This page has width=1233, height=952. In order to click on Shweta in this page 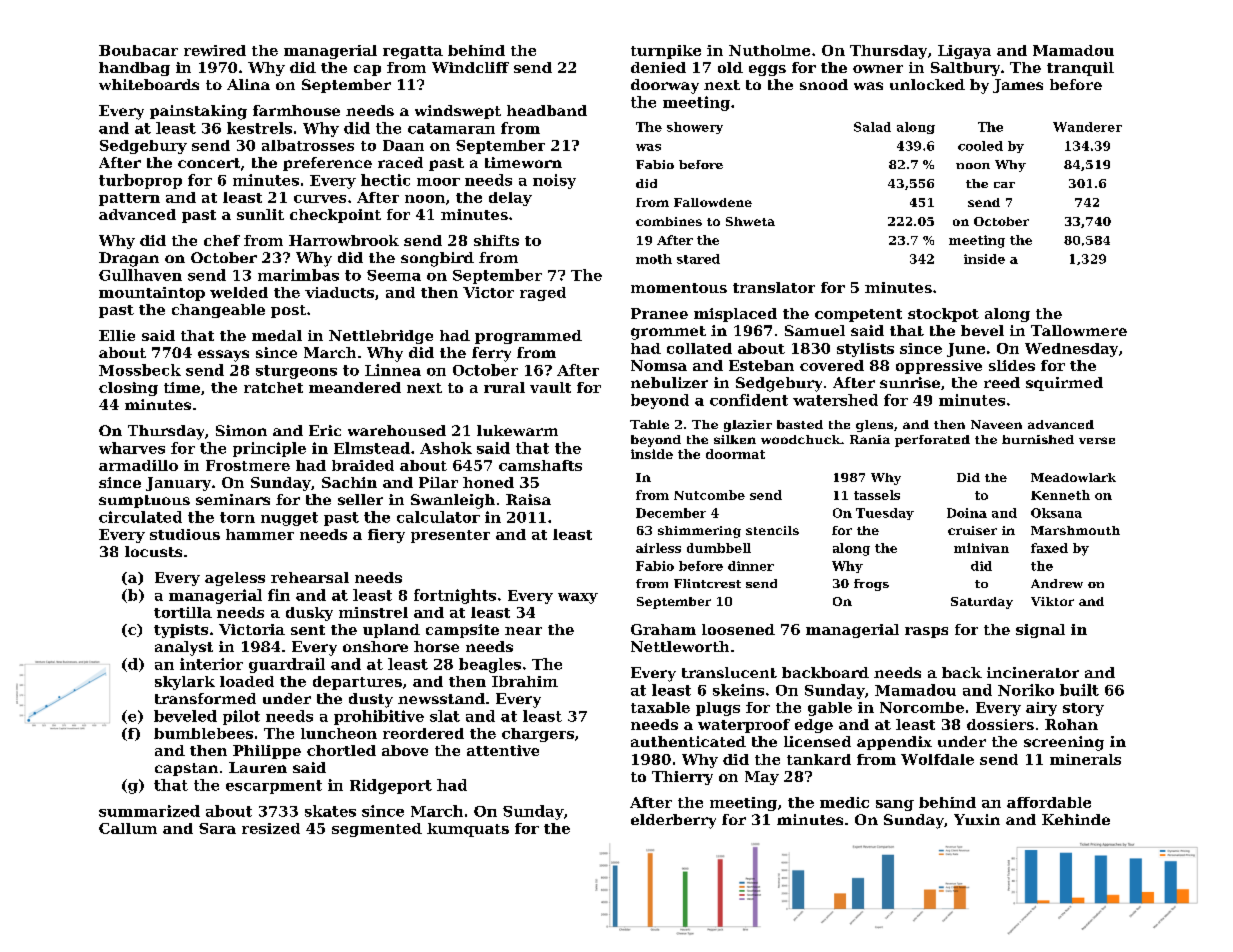, I will do `click(750, 221)`.
